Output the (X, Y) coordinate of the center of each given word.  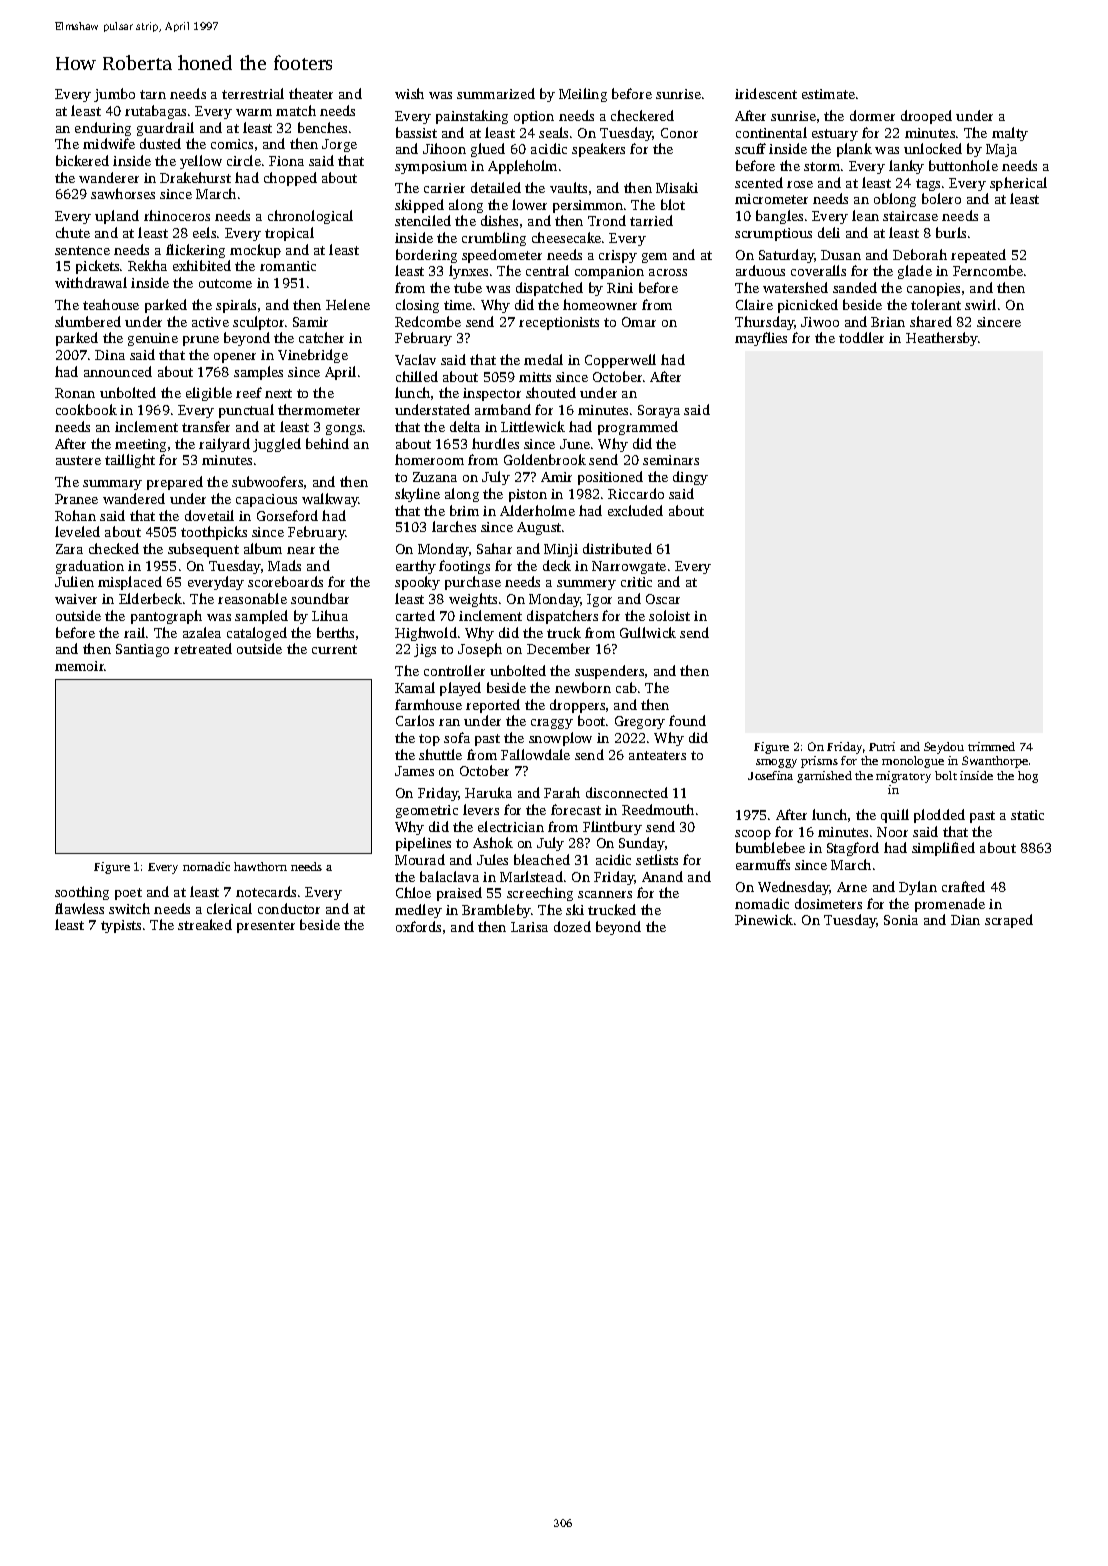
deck (557, 565)
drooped (926, 117)
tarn (153, 94)
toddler (861, 337)
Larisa (529, 927)
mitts (535, 377)
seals (553, 132)
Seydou (944, 748)
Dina (110, 355)
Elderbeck (150, 598)
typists (121, 926)
